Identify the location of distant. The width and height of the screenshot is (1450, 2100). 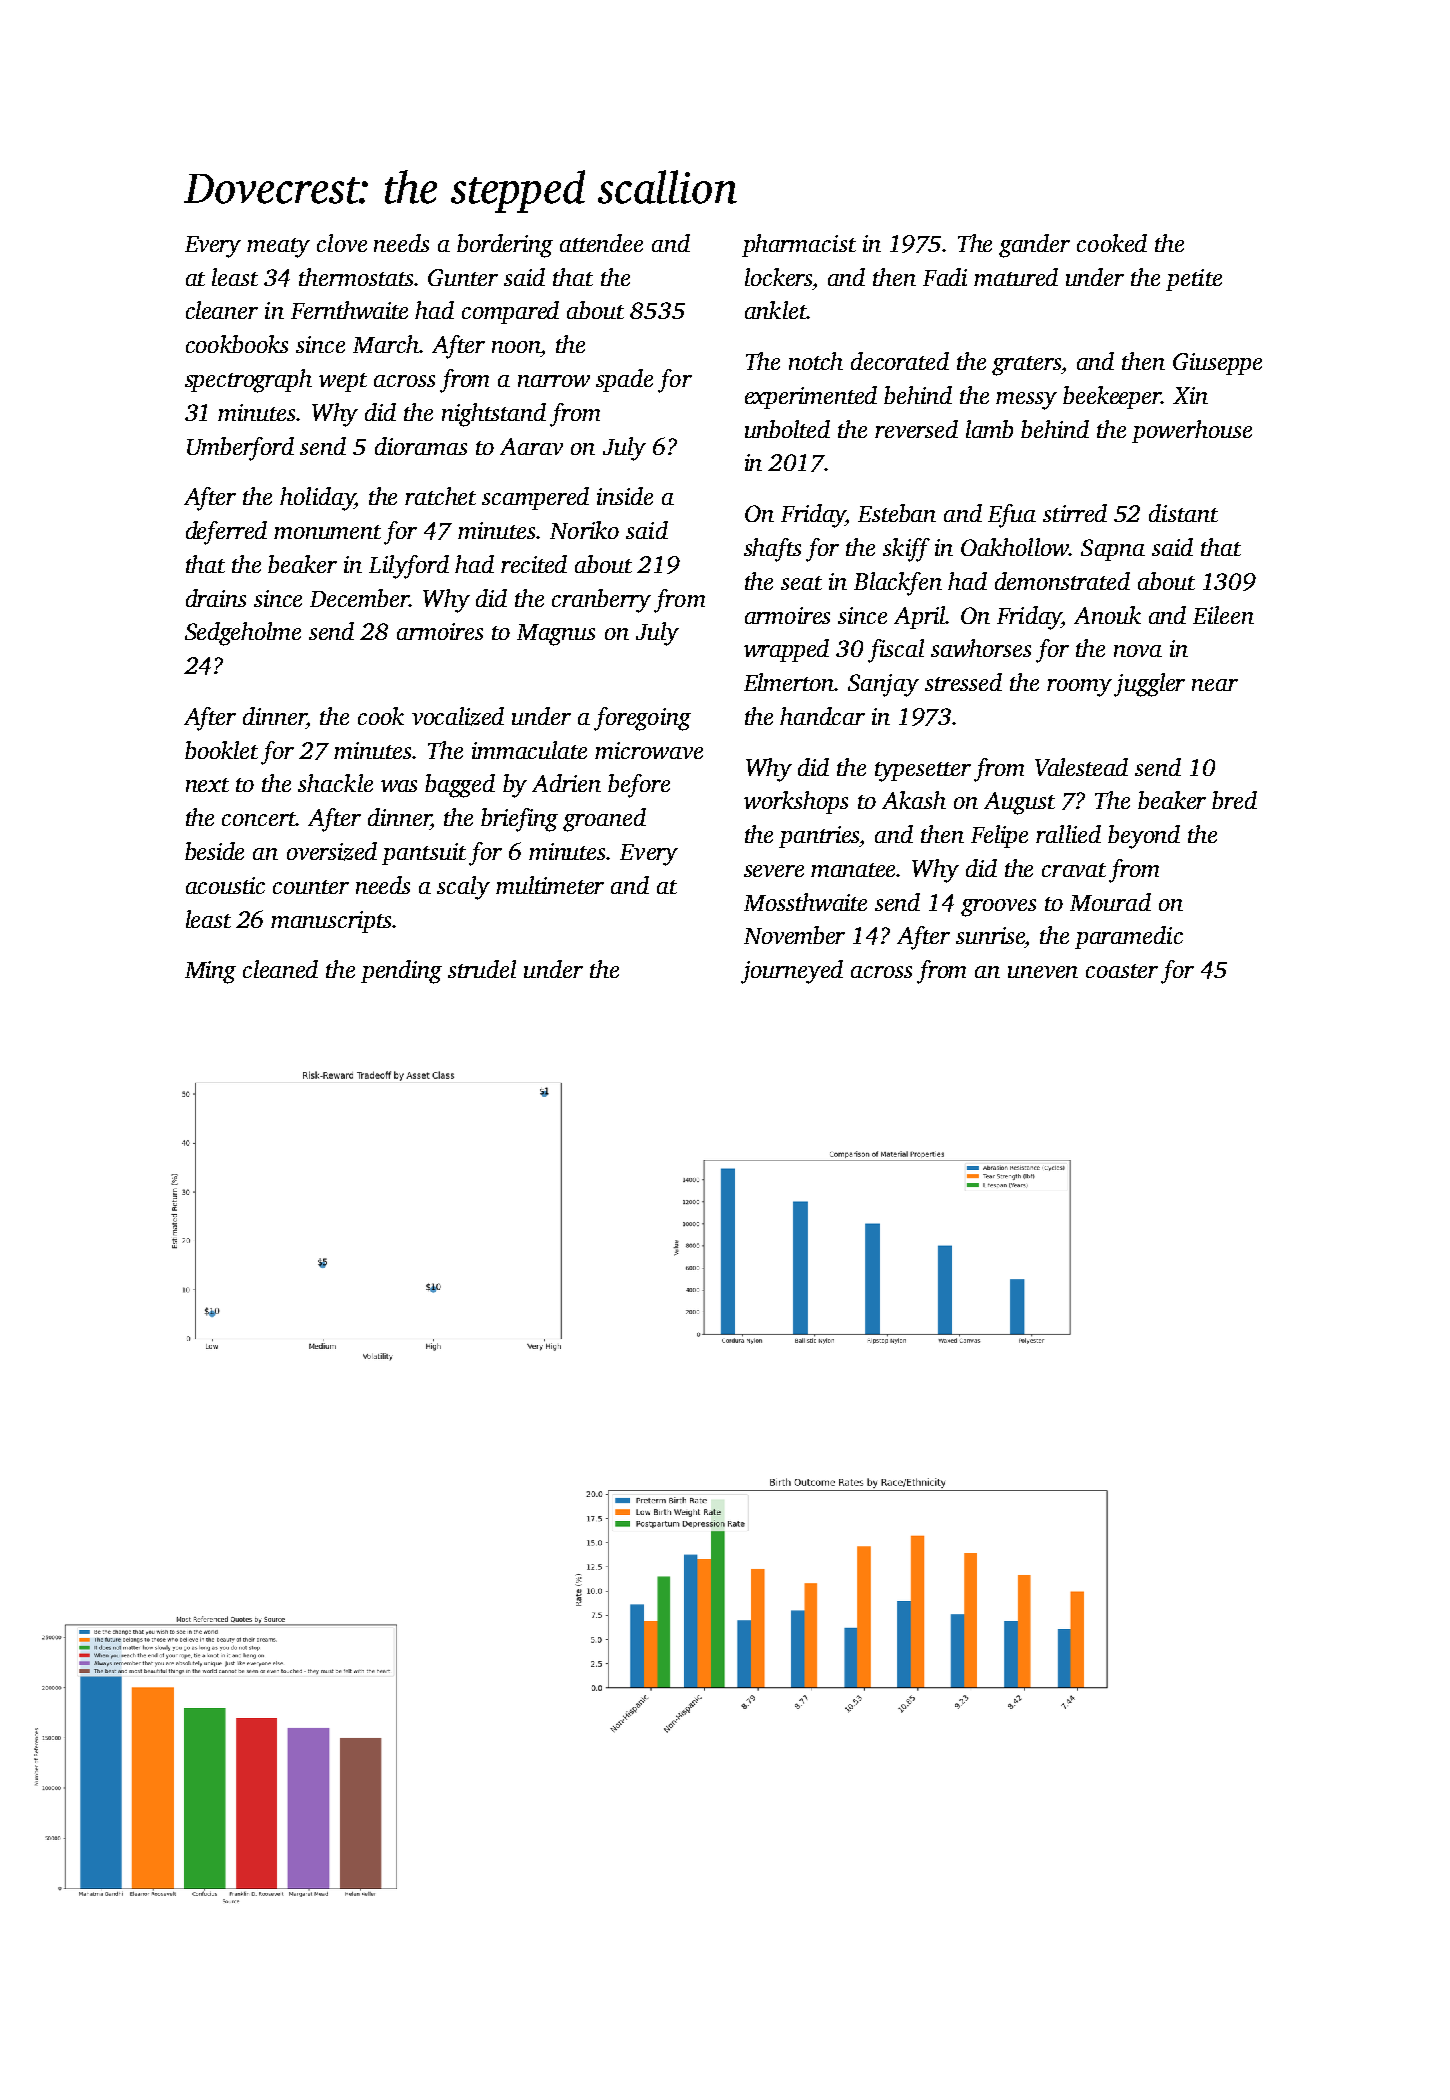
(1183, 513).
